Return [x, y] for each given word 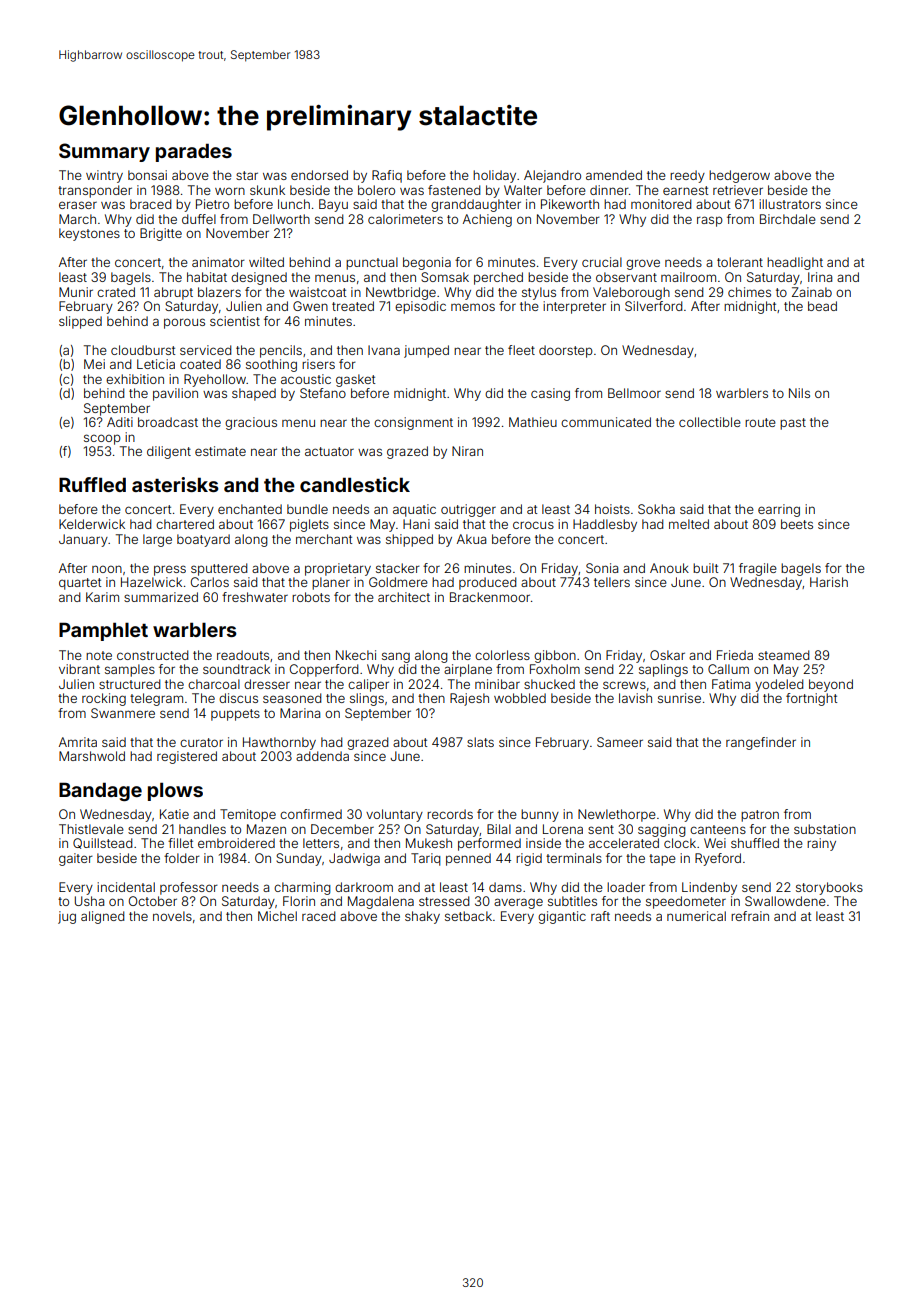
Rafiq [387, 176]
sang [396, 657]
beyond [831, 685]
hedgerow [739, 176]
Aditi [120, 422]
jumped [426, 351]
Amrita [78, 742]
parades [194, 152]
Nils [799, 393]
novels [172, 916]
